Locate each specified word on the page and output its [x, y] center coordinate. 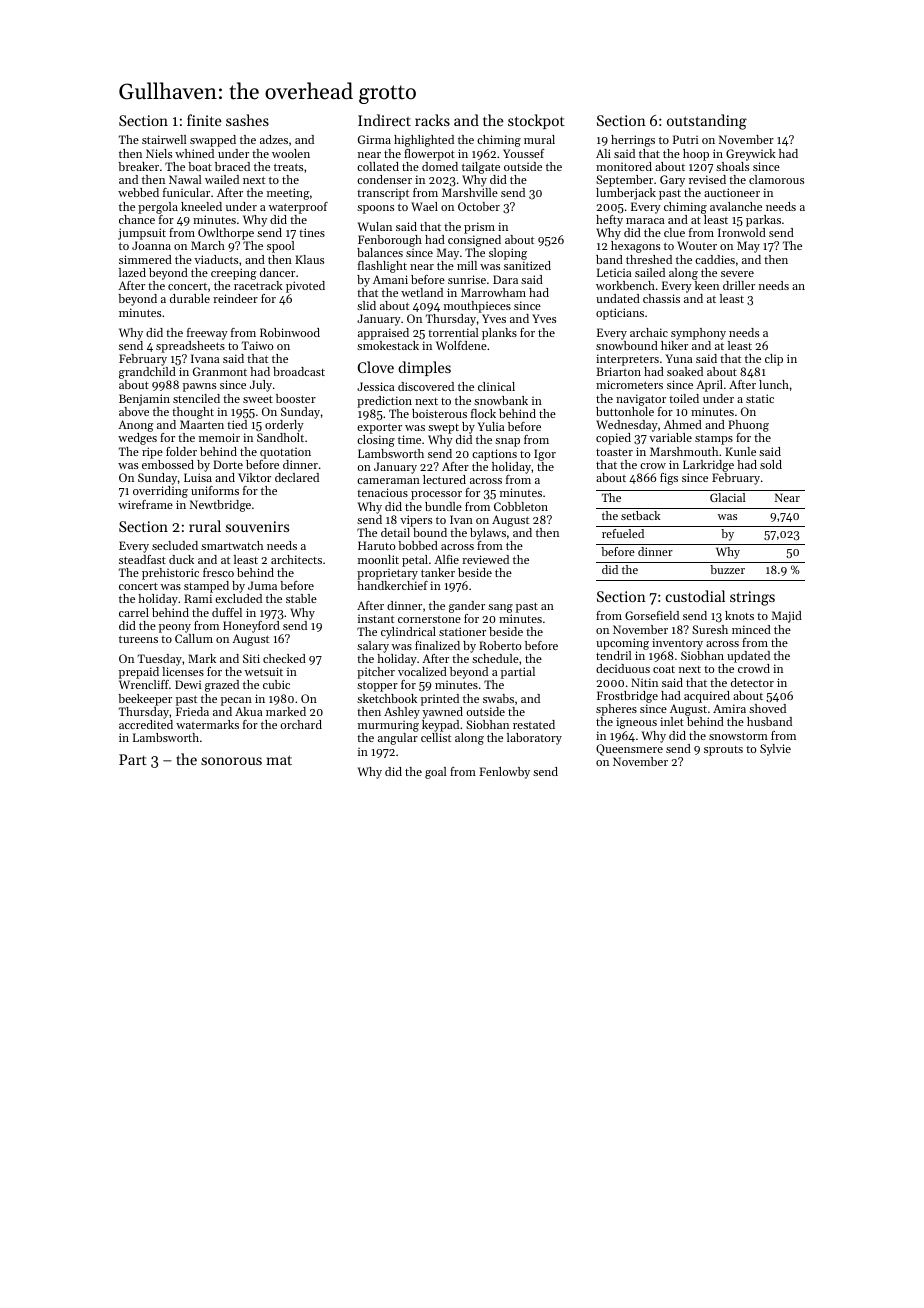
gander [467, 607]
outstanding [707, 122]
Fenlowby [504, 773]
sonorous [231, 761]
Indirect [384, 120]
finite [204, 120]
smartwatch [232, 545]
